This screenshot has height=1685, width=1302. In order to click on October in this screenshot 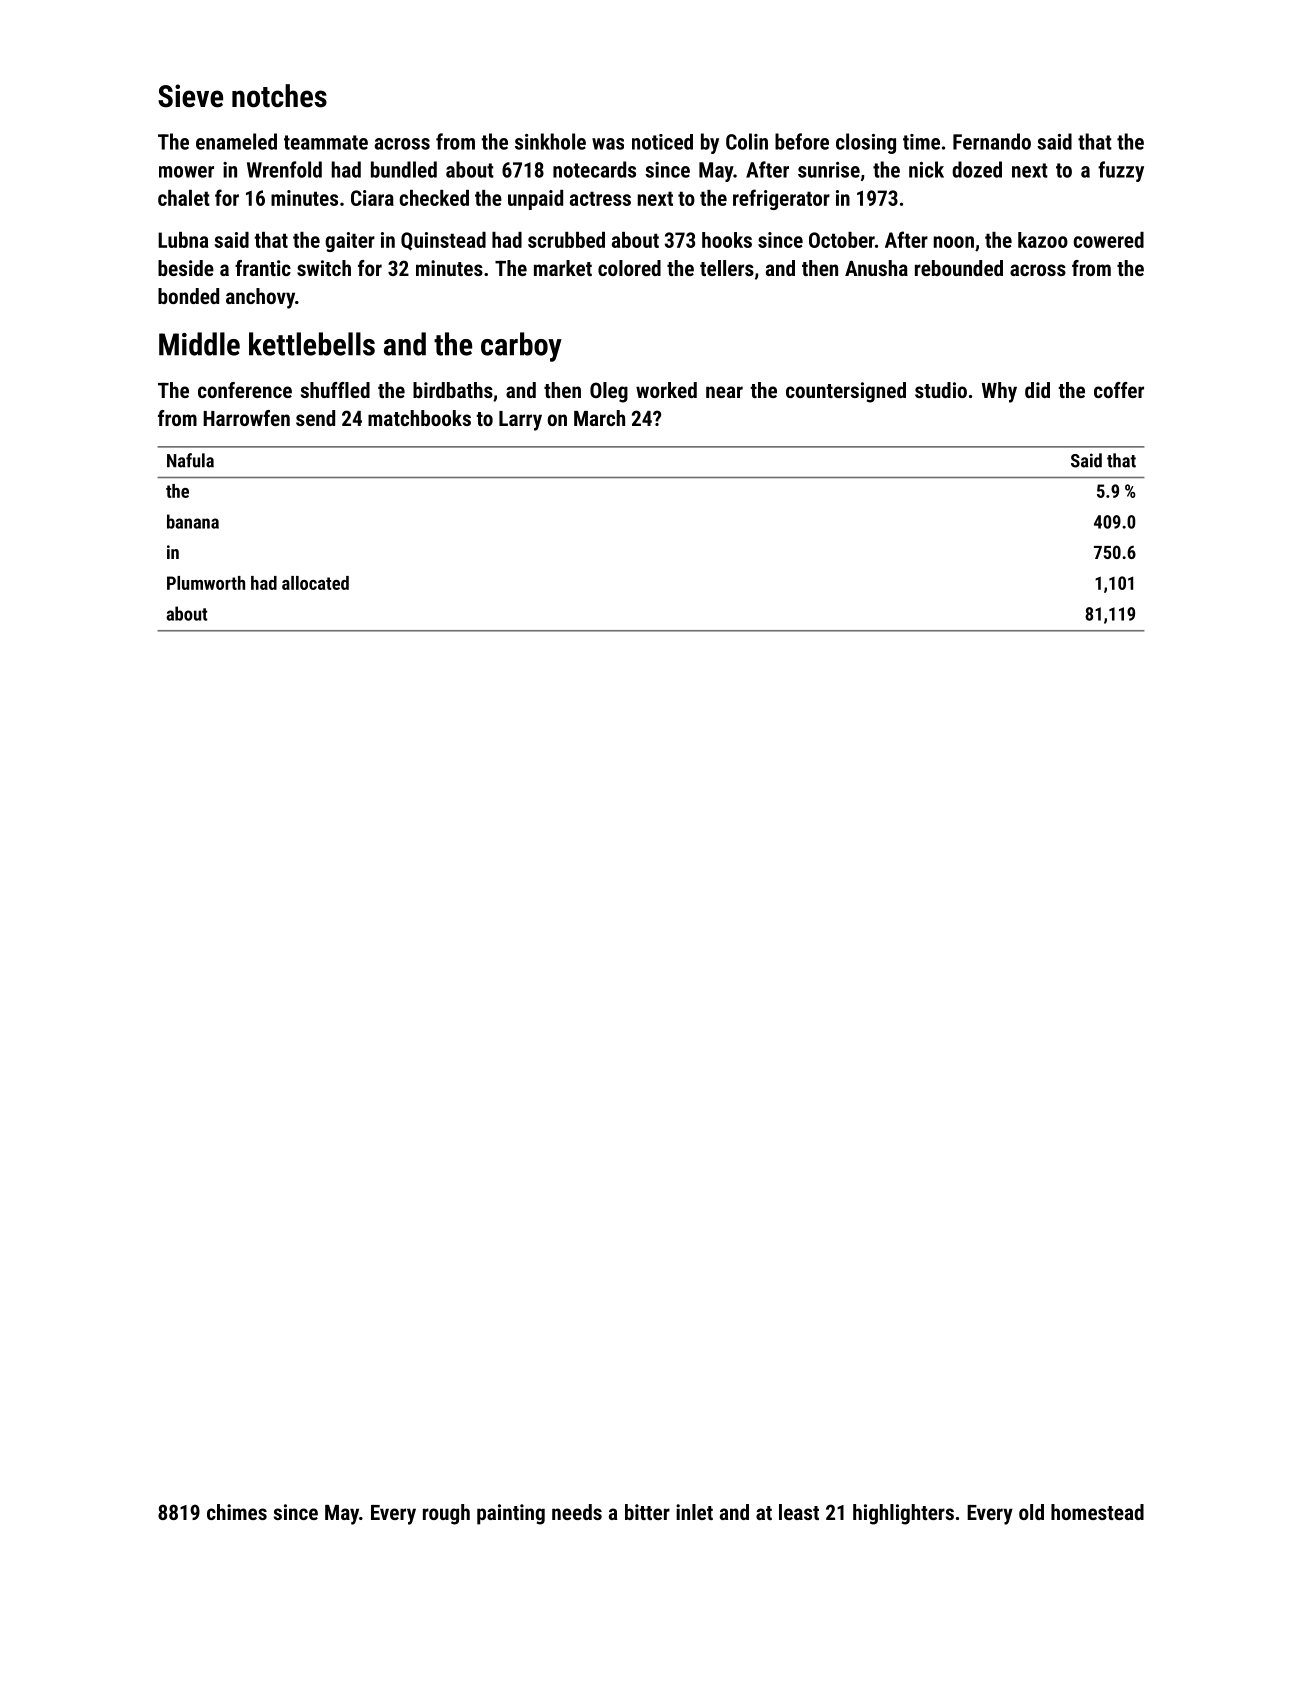, I will do `click(842, 240)`.
